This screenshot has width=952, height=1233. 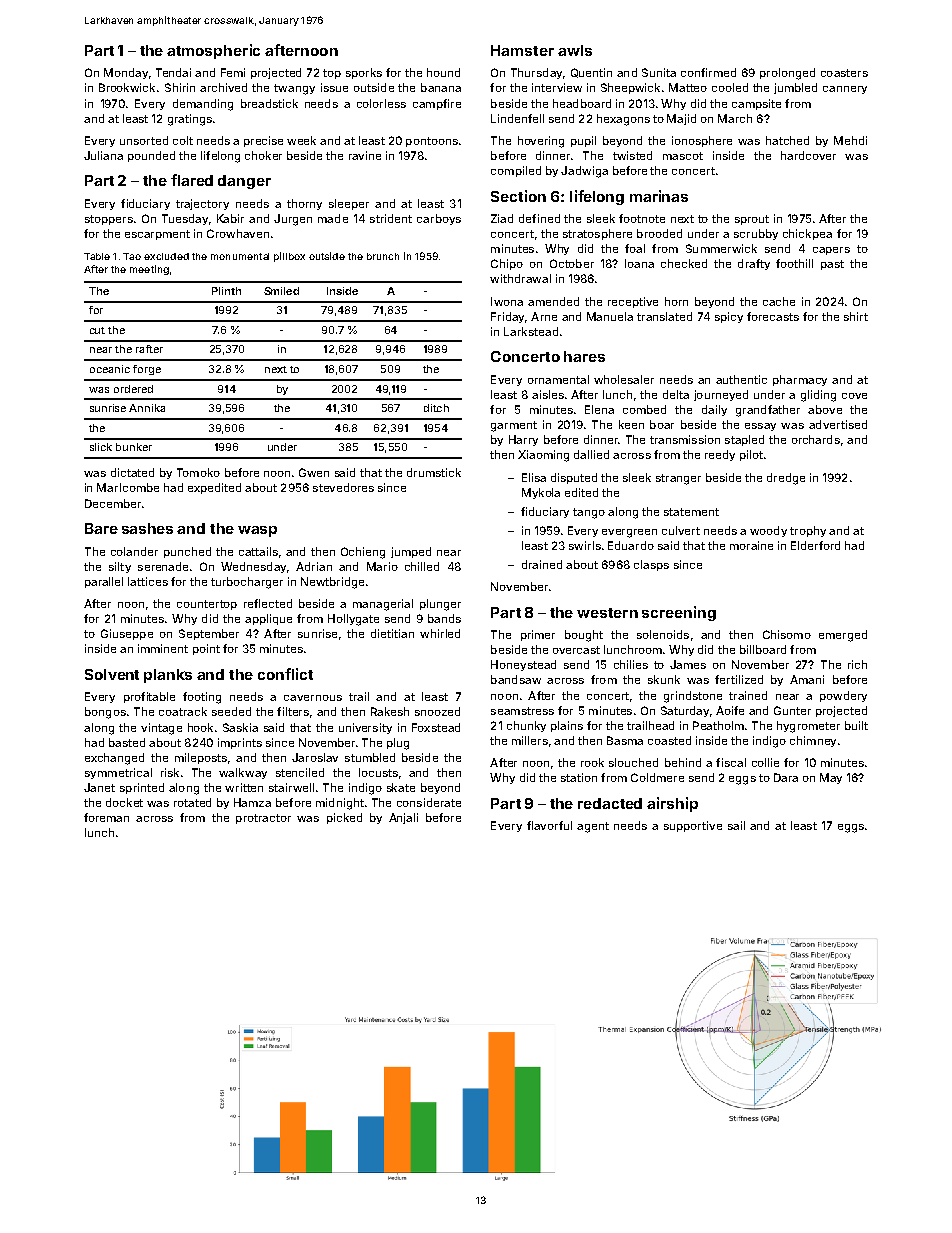 I want to click on cut, so click(x=97, y=330).
